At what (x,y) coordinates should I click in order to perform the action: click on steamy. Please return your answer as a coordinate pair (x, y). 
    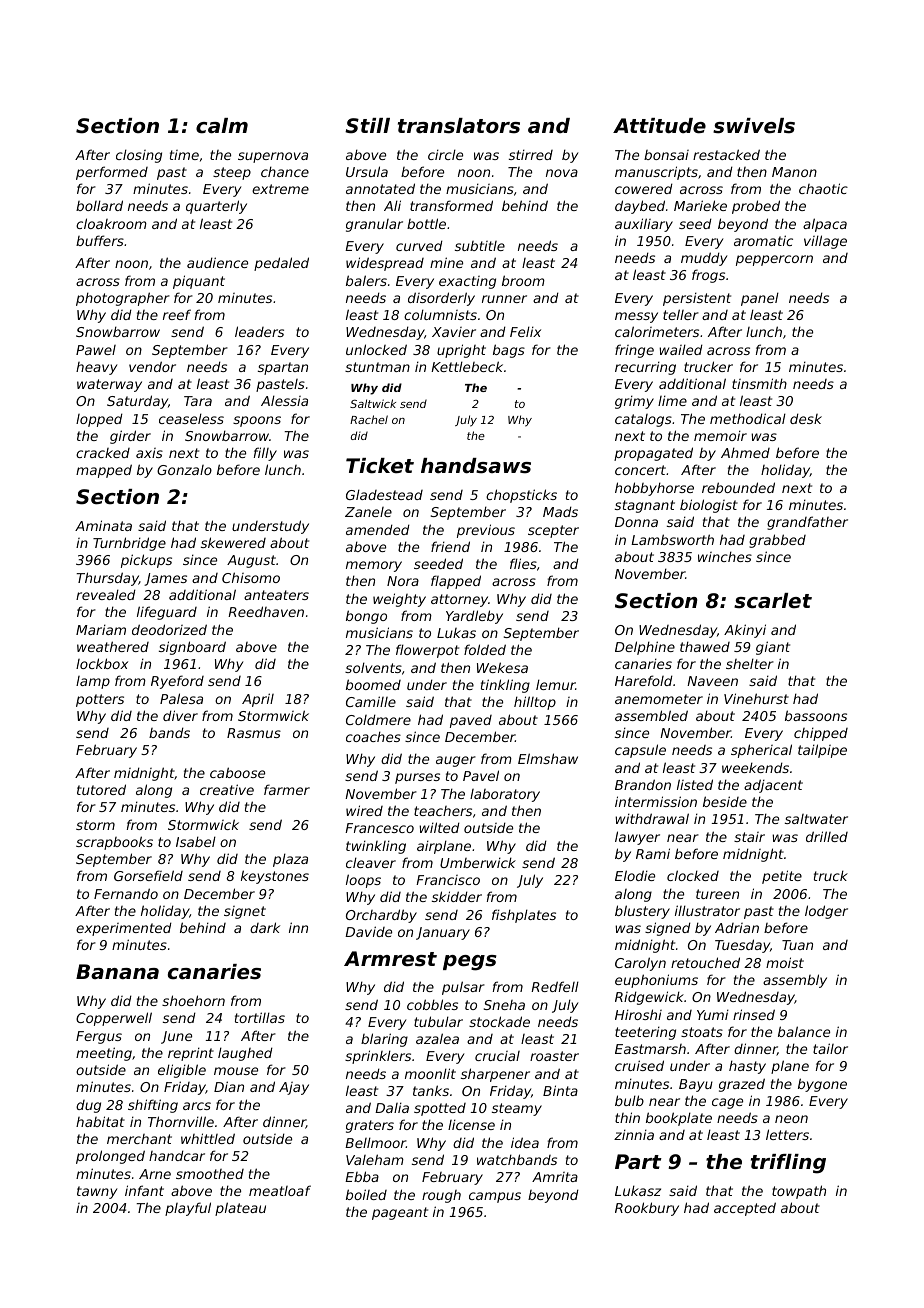
    Looking at the image, I should click on (517, 1109).
